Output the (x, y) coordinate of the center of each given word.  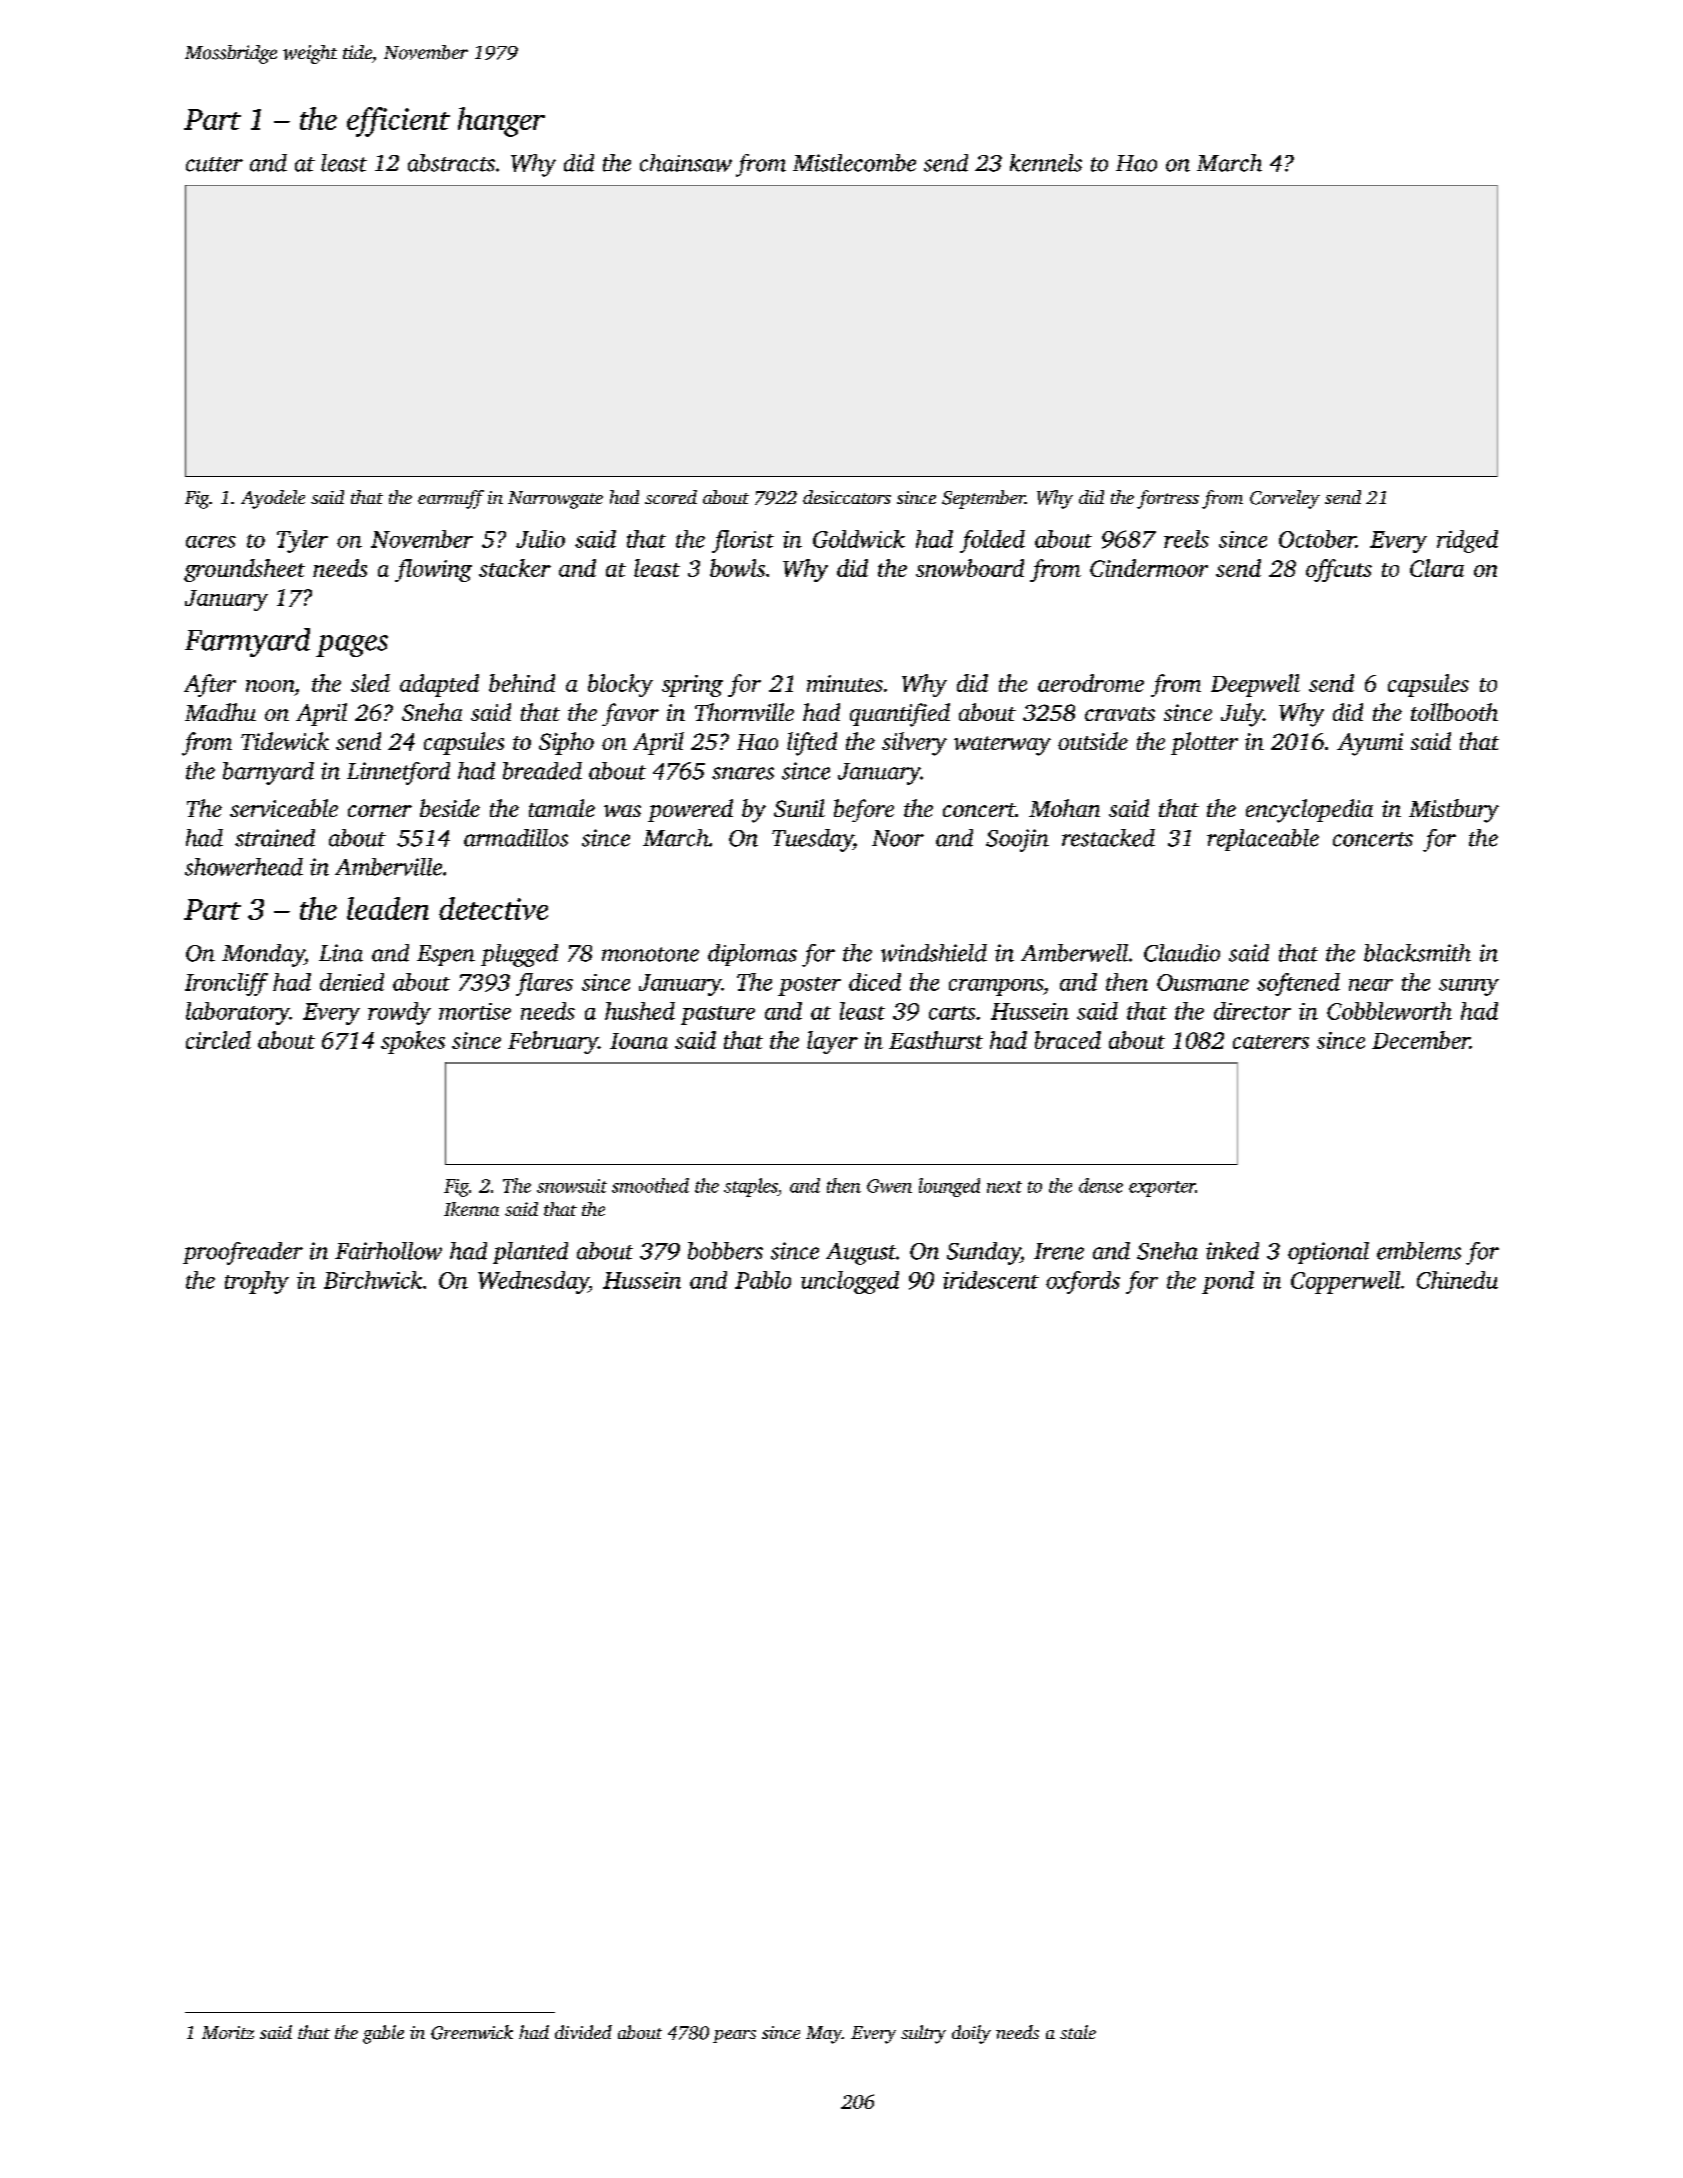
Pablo (763, 1280)
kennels (1046, 163)
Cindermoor (1149, 568)
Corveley (1285, 499)
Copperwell (1345, 1282)
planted (530, 1253)
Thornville (744, 712)
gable (383, 2034)
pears (734, 2036)
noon (270, 686)
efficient (398, 122)
